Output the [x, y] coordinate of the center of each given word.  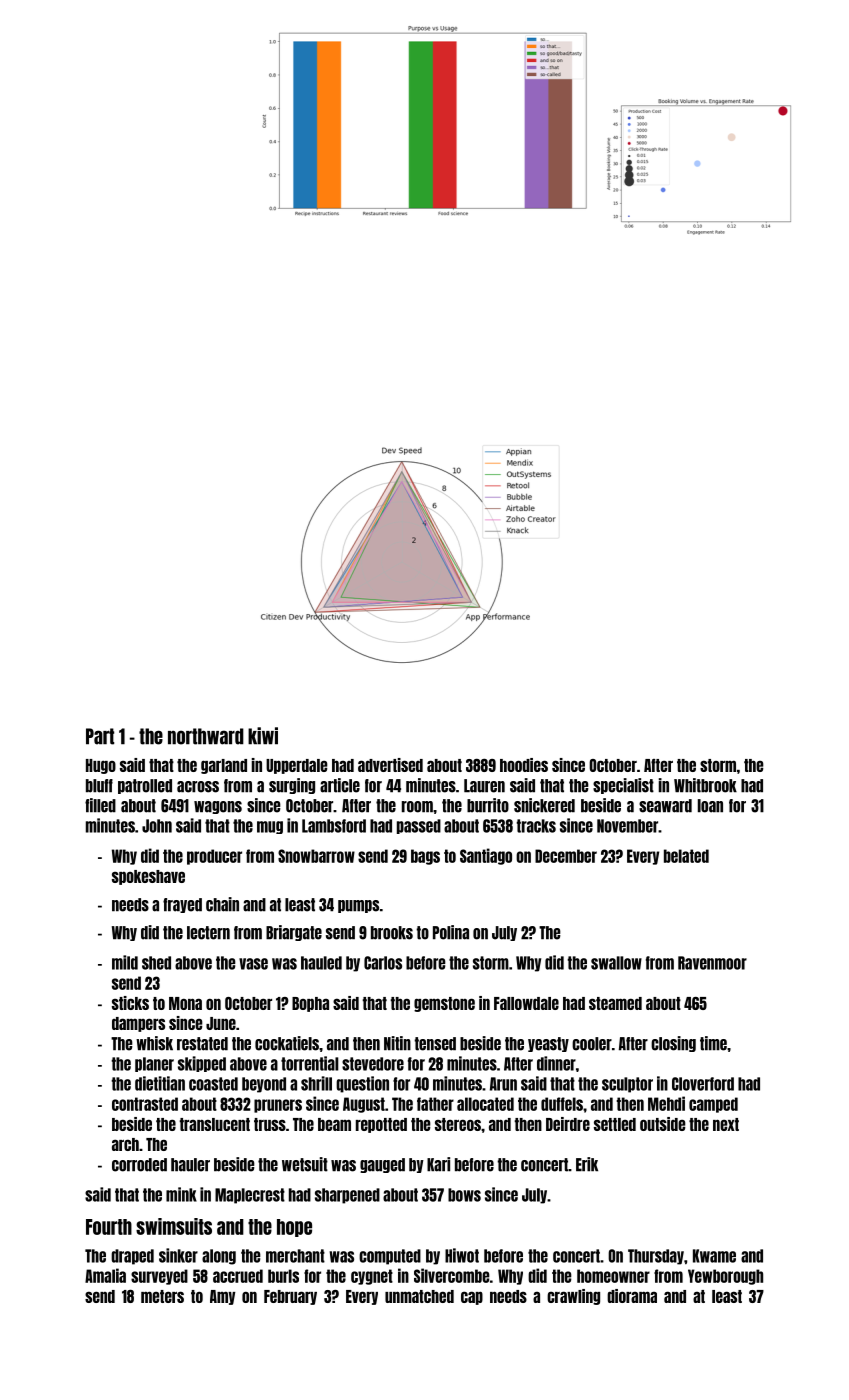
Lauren [484, 786]
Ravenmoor [712, 963]
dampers [138, 1024]
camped [713, 1105]
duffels [562, 1104]
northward [206, 736]
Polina [451, 932]
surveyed [159, 1277]
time [713, 1043]
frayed [182, 905]
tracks [536, 826]
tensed [435, 1044]
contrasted [145, 1104]
